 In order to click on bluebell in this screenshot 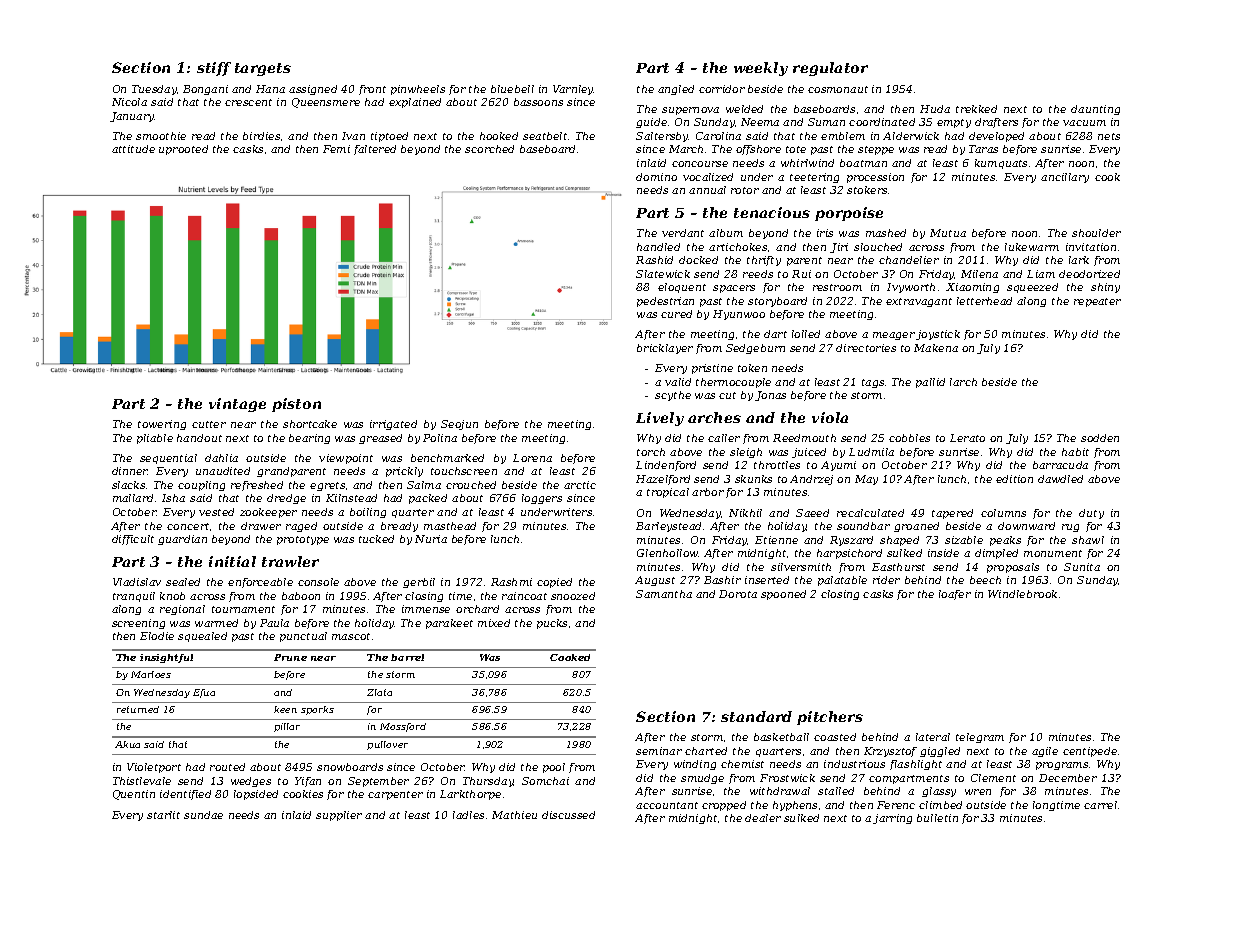, I will do `click(512, 89)`.
